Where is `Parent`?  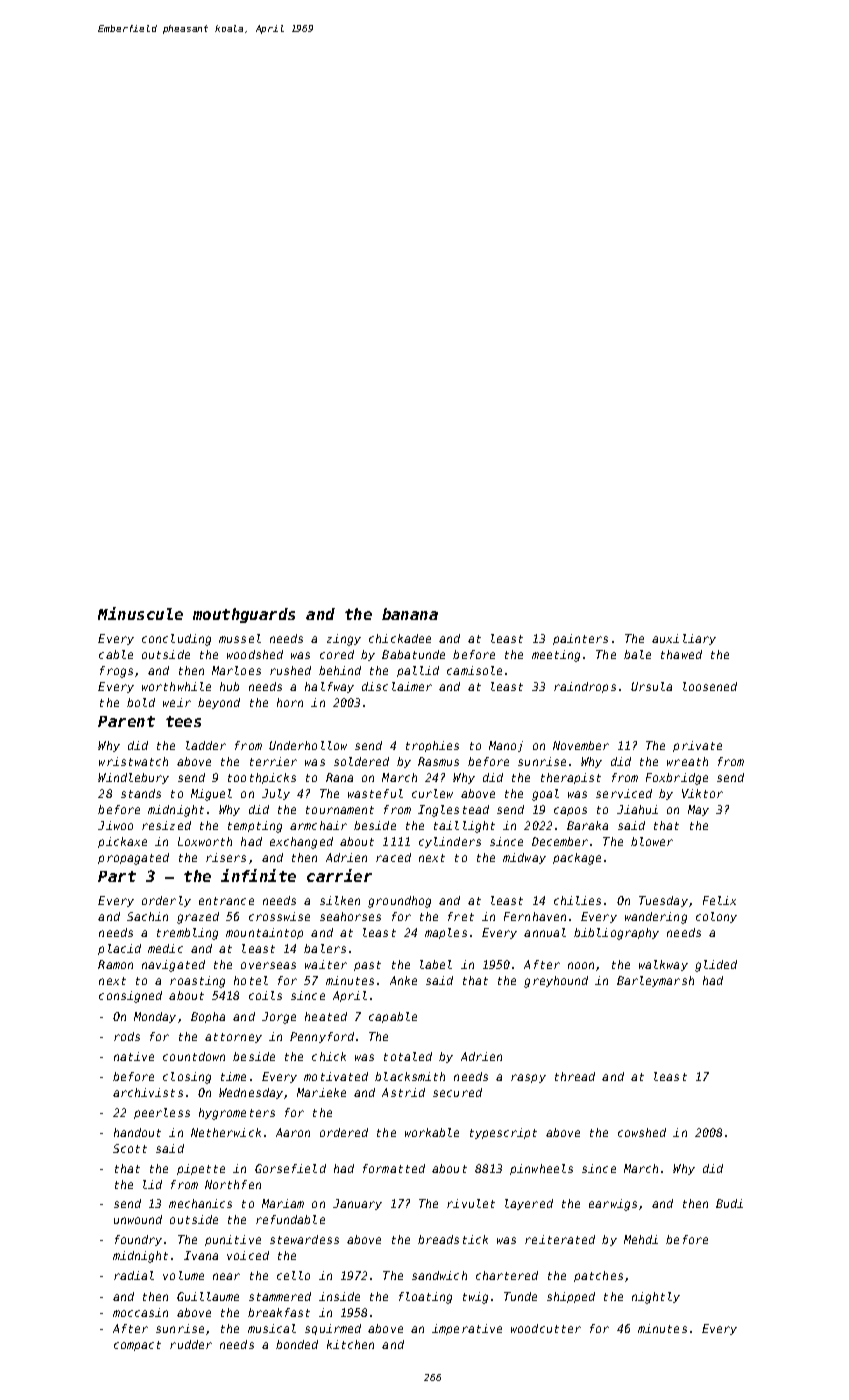 Parent is located at coordinates (126, 721).
